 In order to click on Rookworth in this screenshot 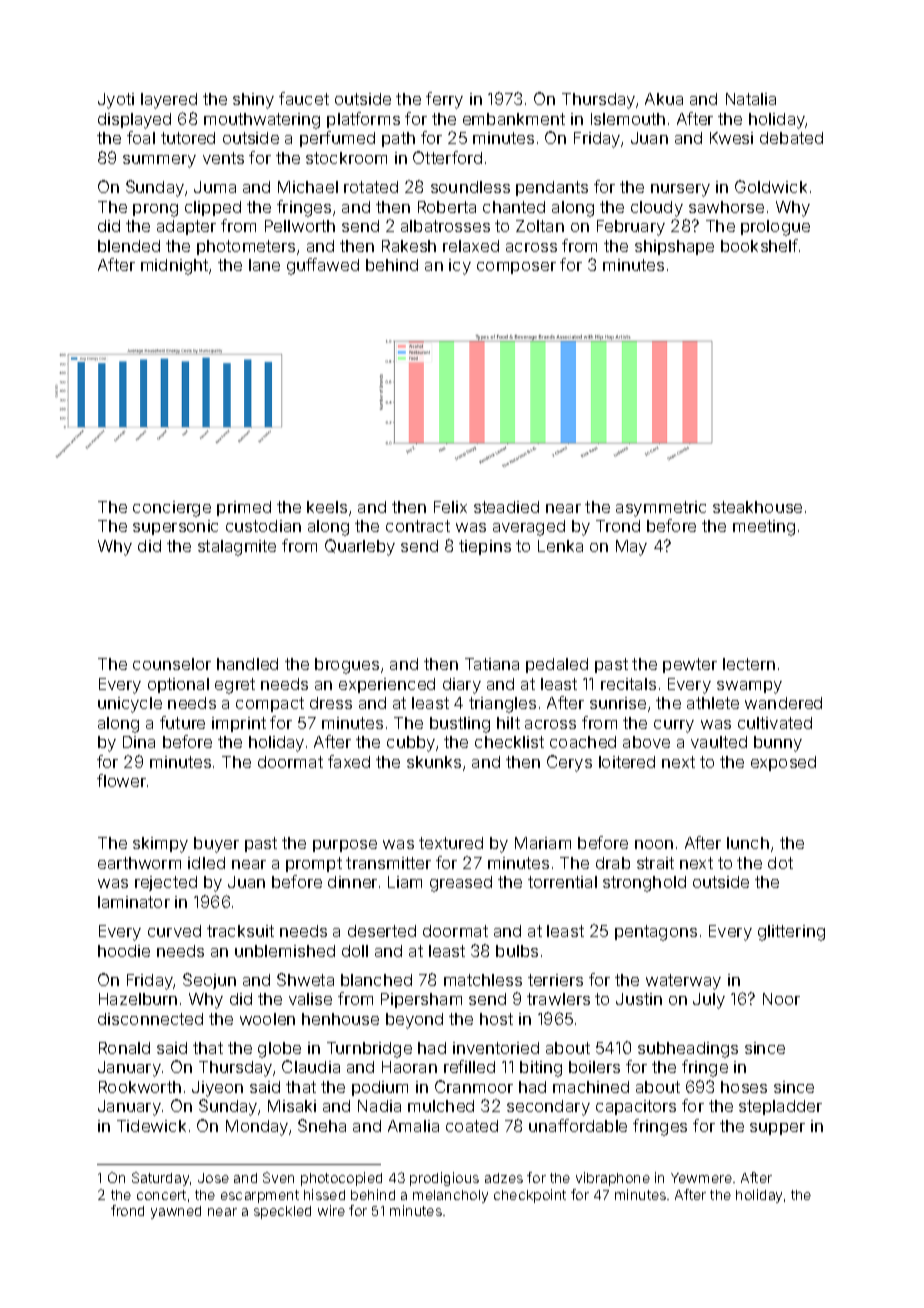, I will do `click(140, 1087)`.
